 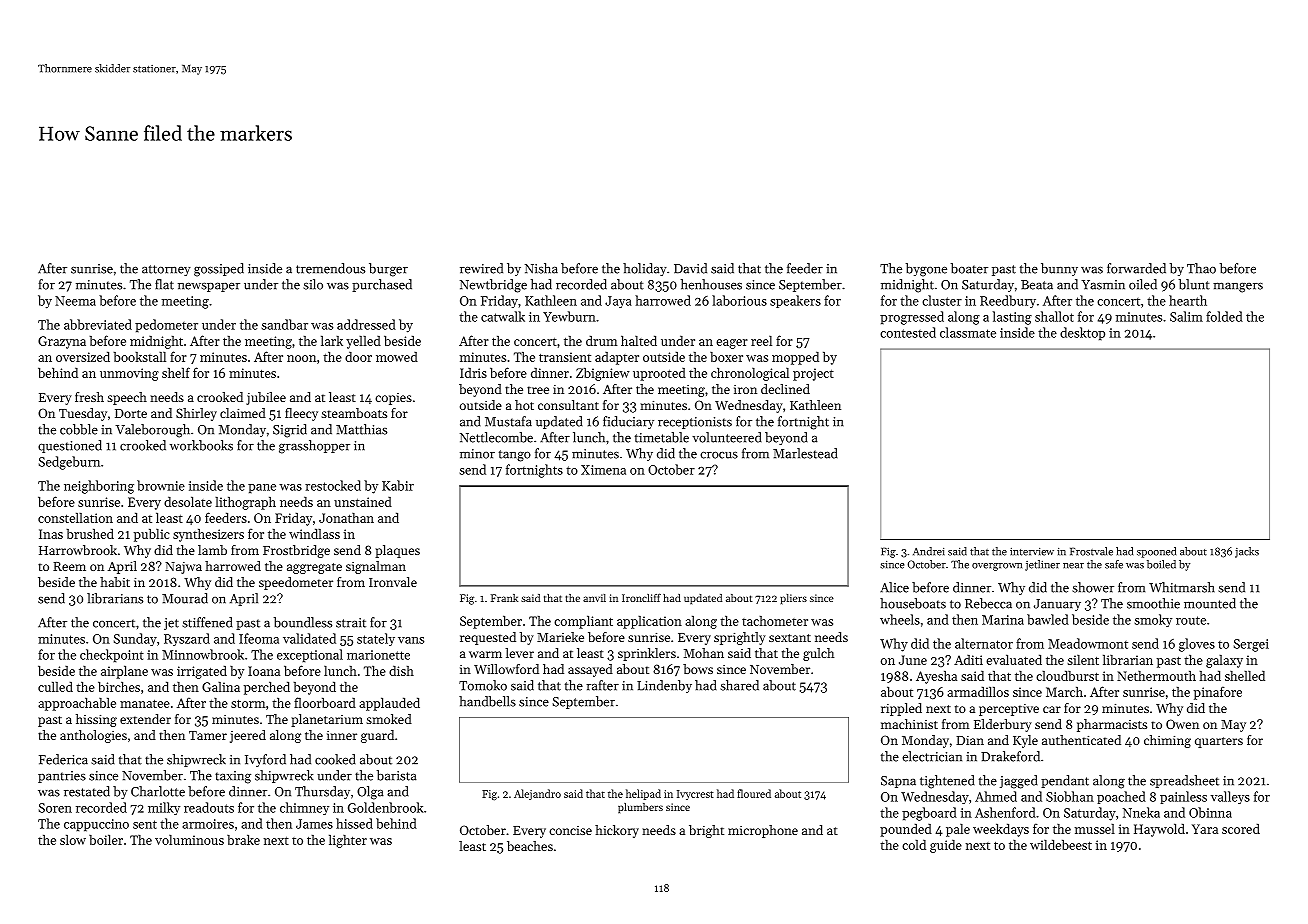 What do you see at coordinates (354, 823) in the screenshot?
I see `hissed` at bounding box center [354, 823].
